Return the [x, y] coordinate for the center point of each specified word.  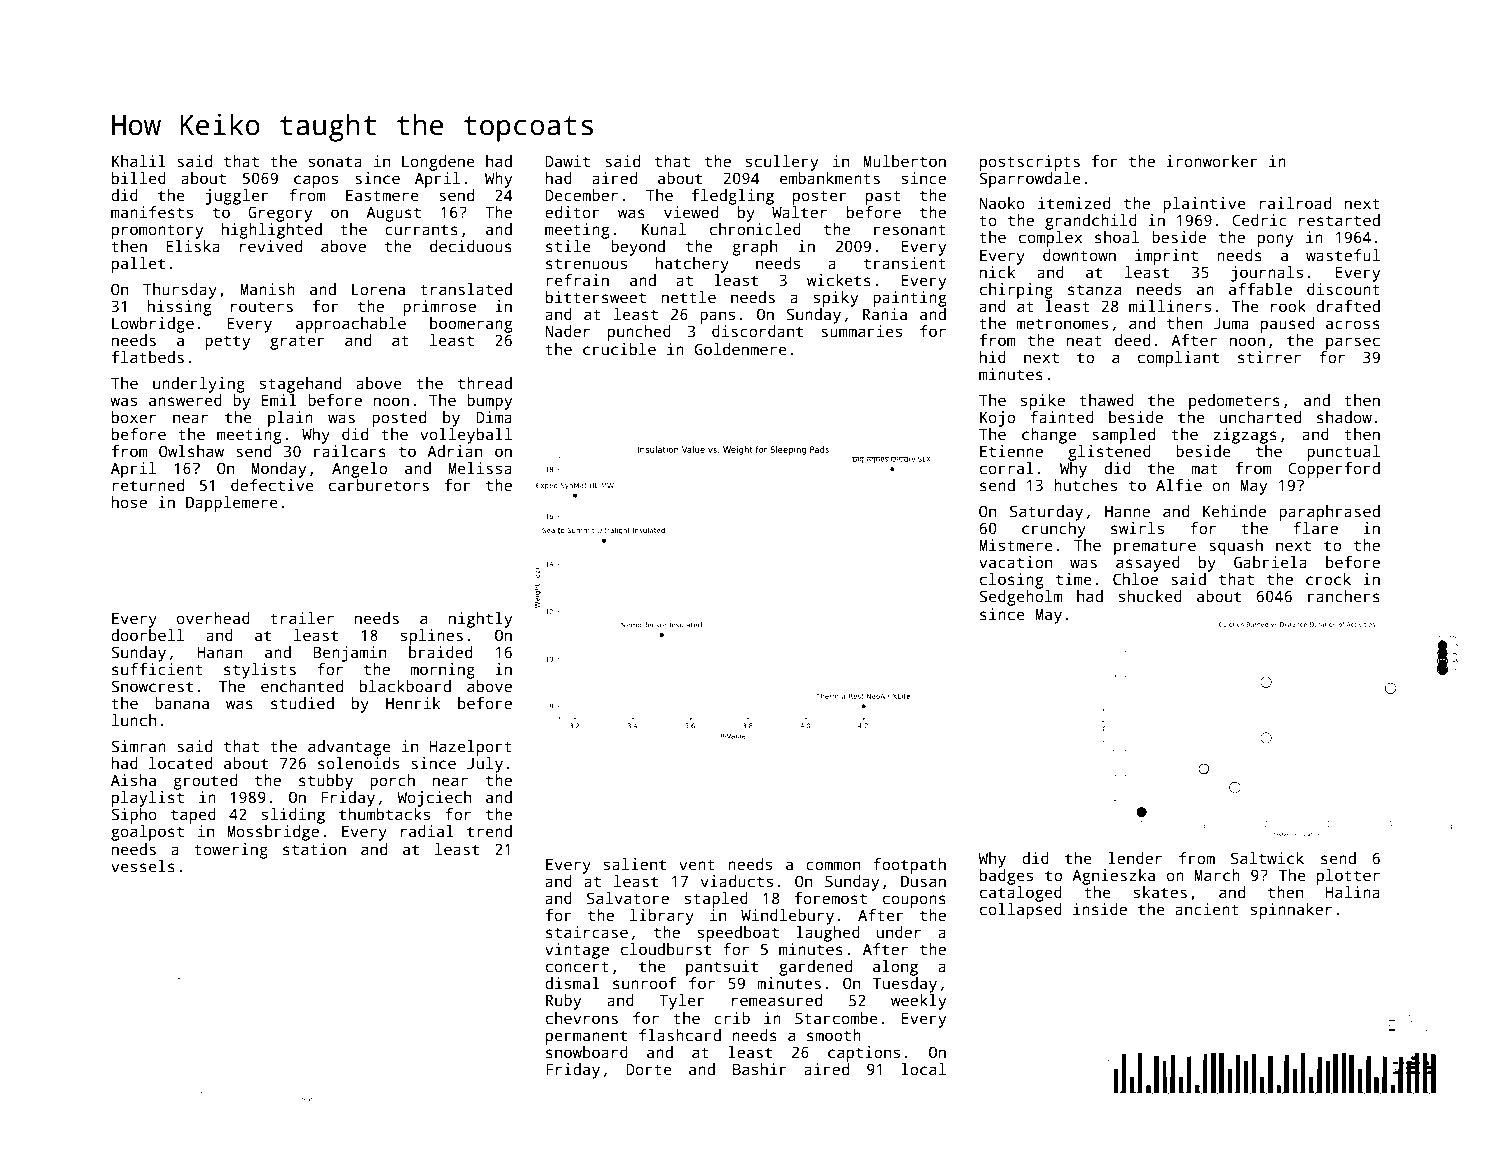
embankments [830, 178]
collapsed [1021, 911]
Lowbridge [153, 325]
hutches [1085, 485]
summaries [861, 331]
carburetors [379, 485]
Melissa [480, 468]
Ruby [563, 1002]
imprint [1166, 257]
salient [635, 864]
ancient [1207, 909]
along [895, 968]
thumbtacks [384, 814]
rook [1288, 306]
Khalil [139, 161]
